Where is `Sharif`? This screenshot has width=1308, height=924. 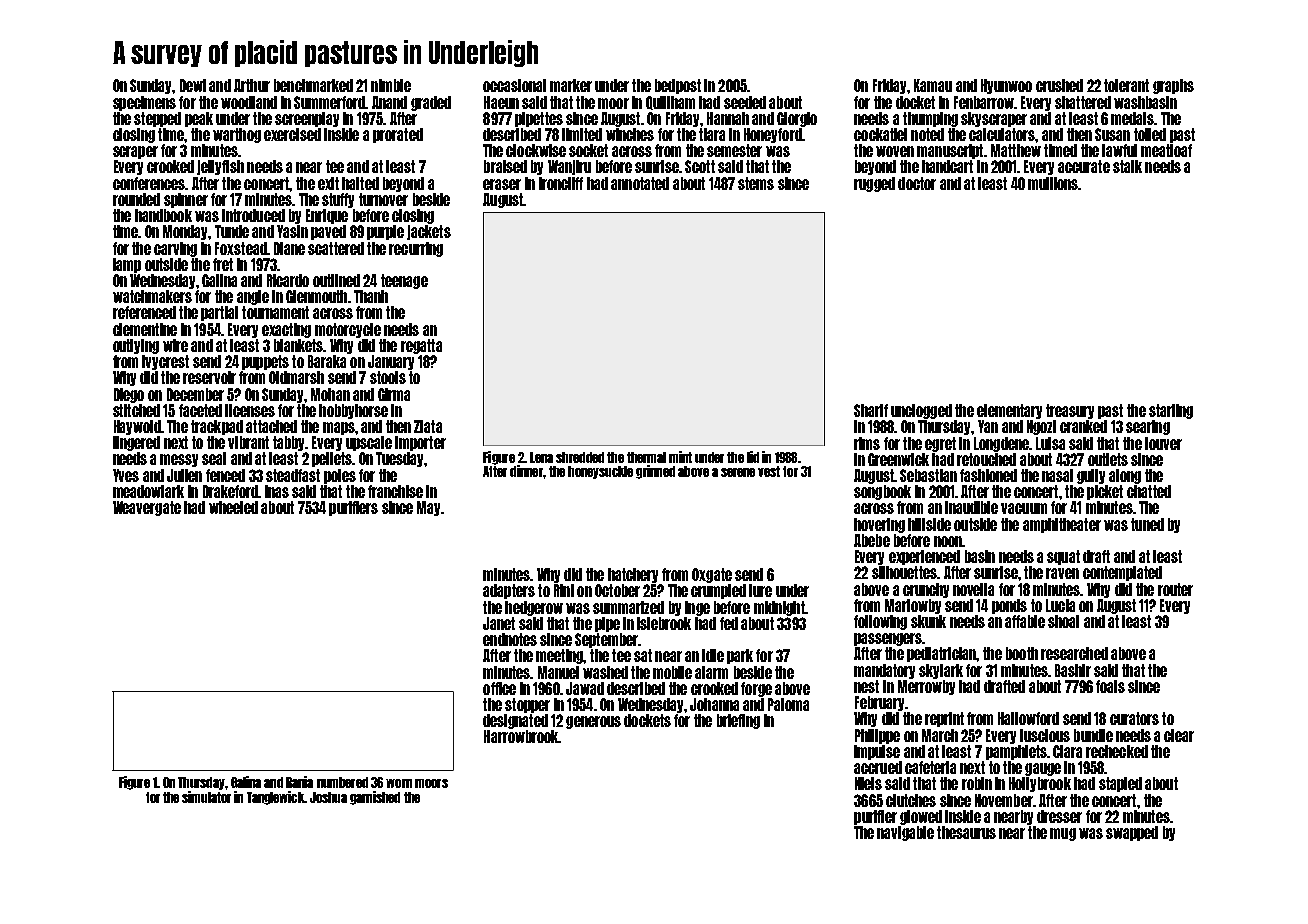
Sharif is located at coordinates (871, 410).
